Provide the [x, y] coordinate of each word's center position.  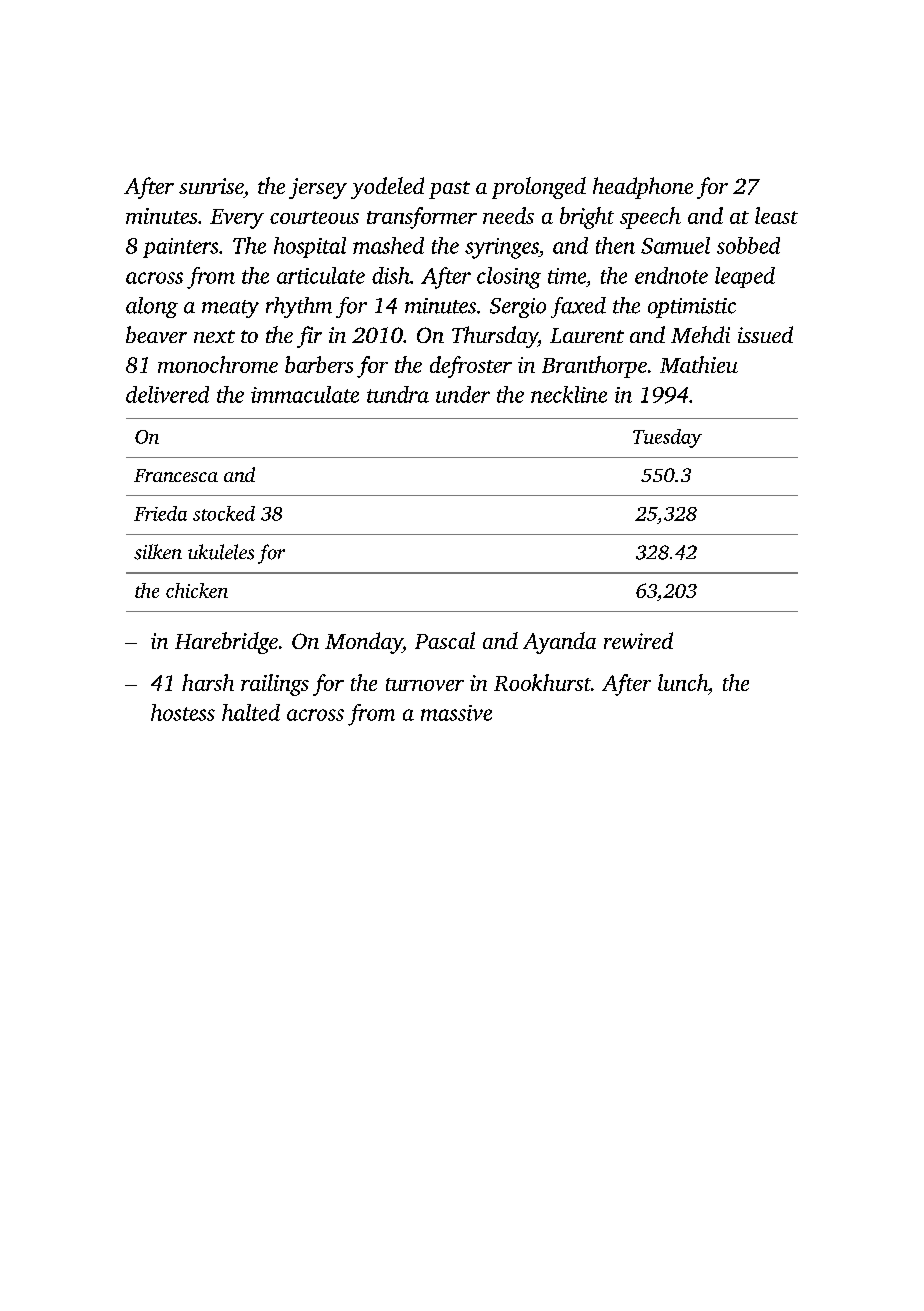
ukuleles [221, 552]
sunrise [211, 186]
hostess [183, 712]
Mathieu [699, 364]
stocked [224, 513]
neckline [569, 394]
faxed [578, 307]
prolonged [539, 188]
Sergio [518, 308]
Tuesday [667, 438]
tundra [398, 394]
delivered [167, 394]
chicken [197, 590]
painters [180, 248]
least [776, 215]
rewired [638, 640]
